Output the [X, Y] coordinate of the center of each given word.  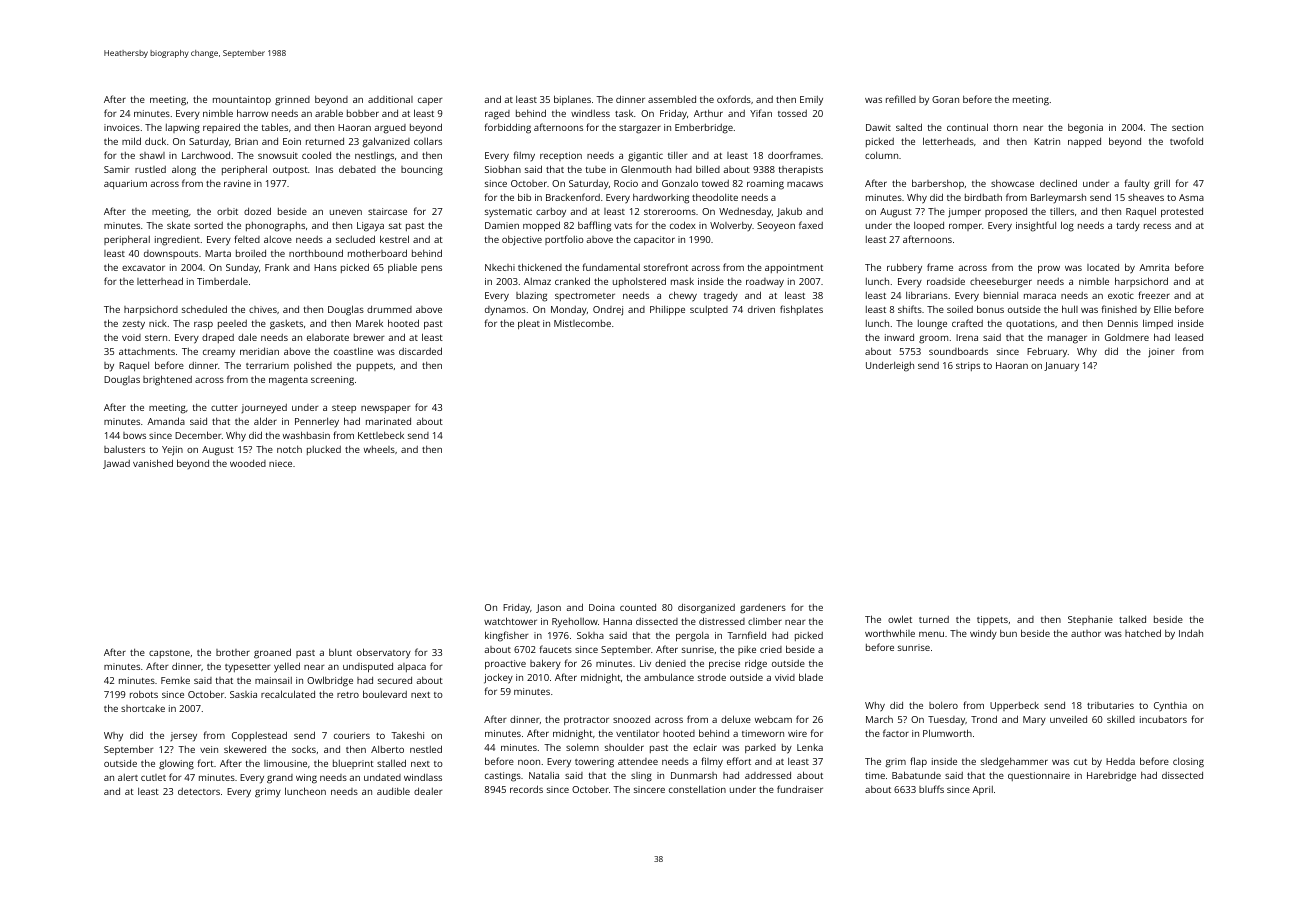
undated [382, 777]
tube [596, 169]
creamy [219, 353]
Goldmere [1127, 337]
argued [390, 129]
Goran [945, 99]
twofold [1186, 141]
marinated [388, 421]
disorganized [706, 608]
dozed [257, 211]
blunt [340, 652]
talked [1132, 619]
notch [289, 449]
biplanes [572, 100]
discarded [420, 351]
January [1061, 367]
